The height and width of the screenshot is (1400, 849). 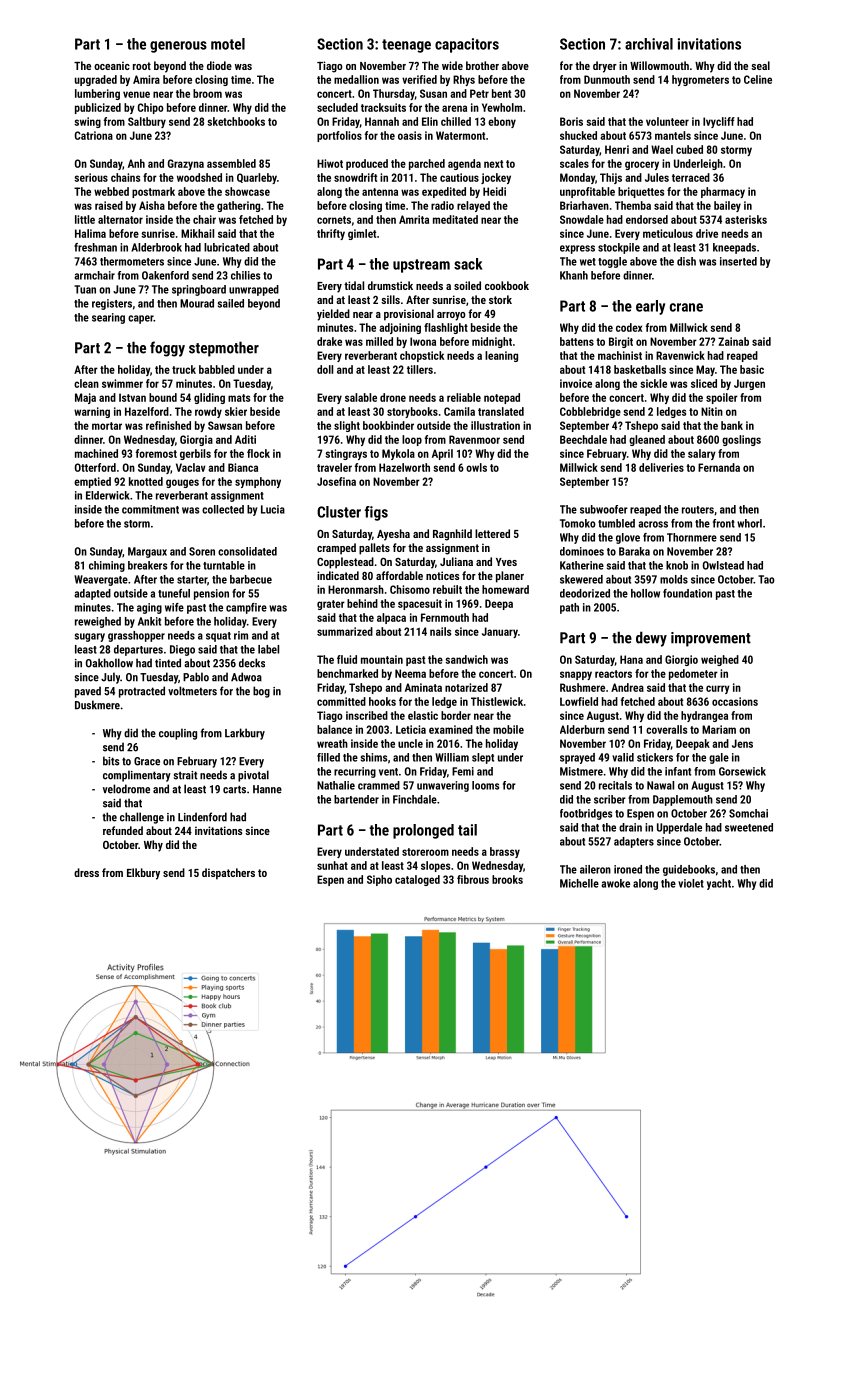 I want to click on Andrea, so click(x=627, y=687).
